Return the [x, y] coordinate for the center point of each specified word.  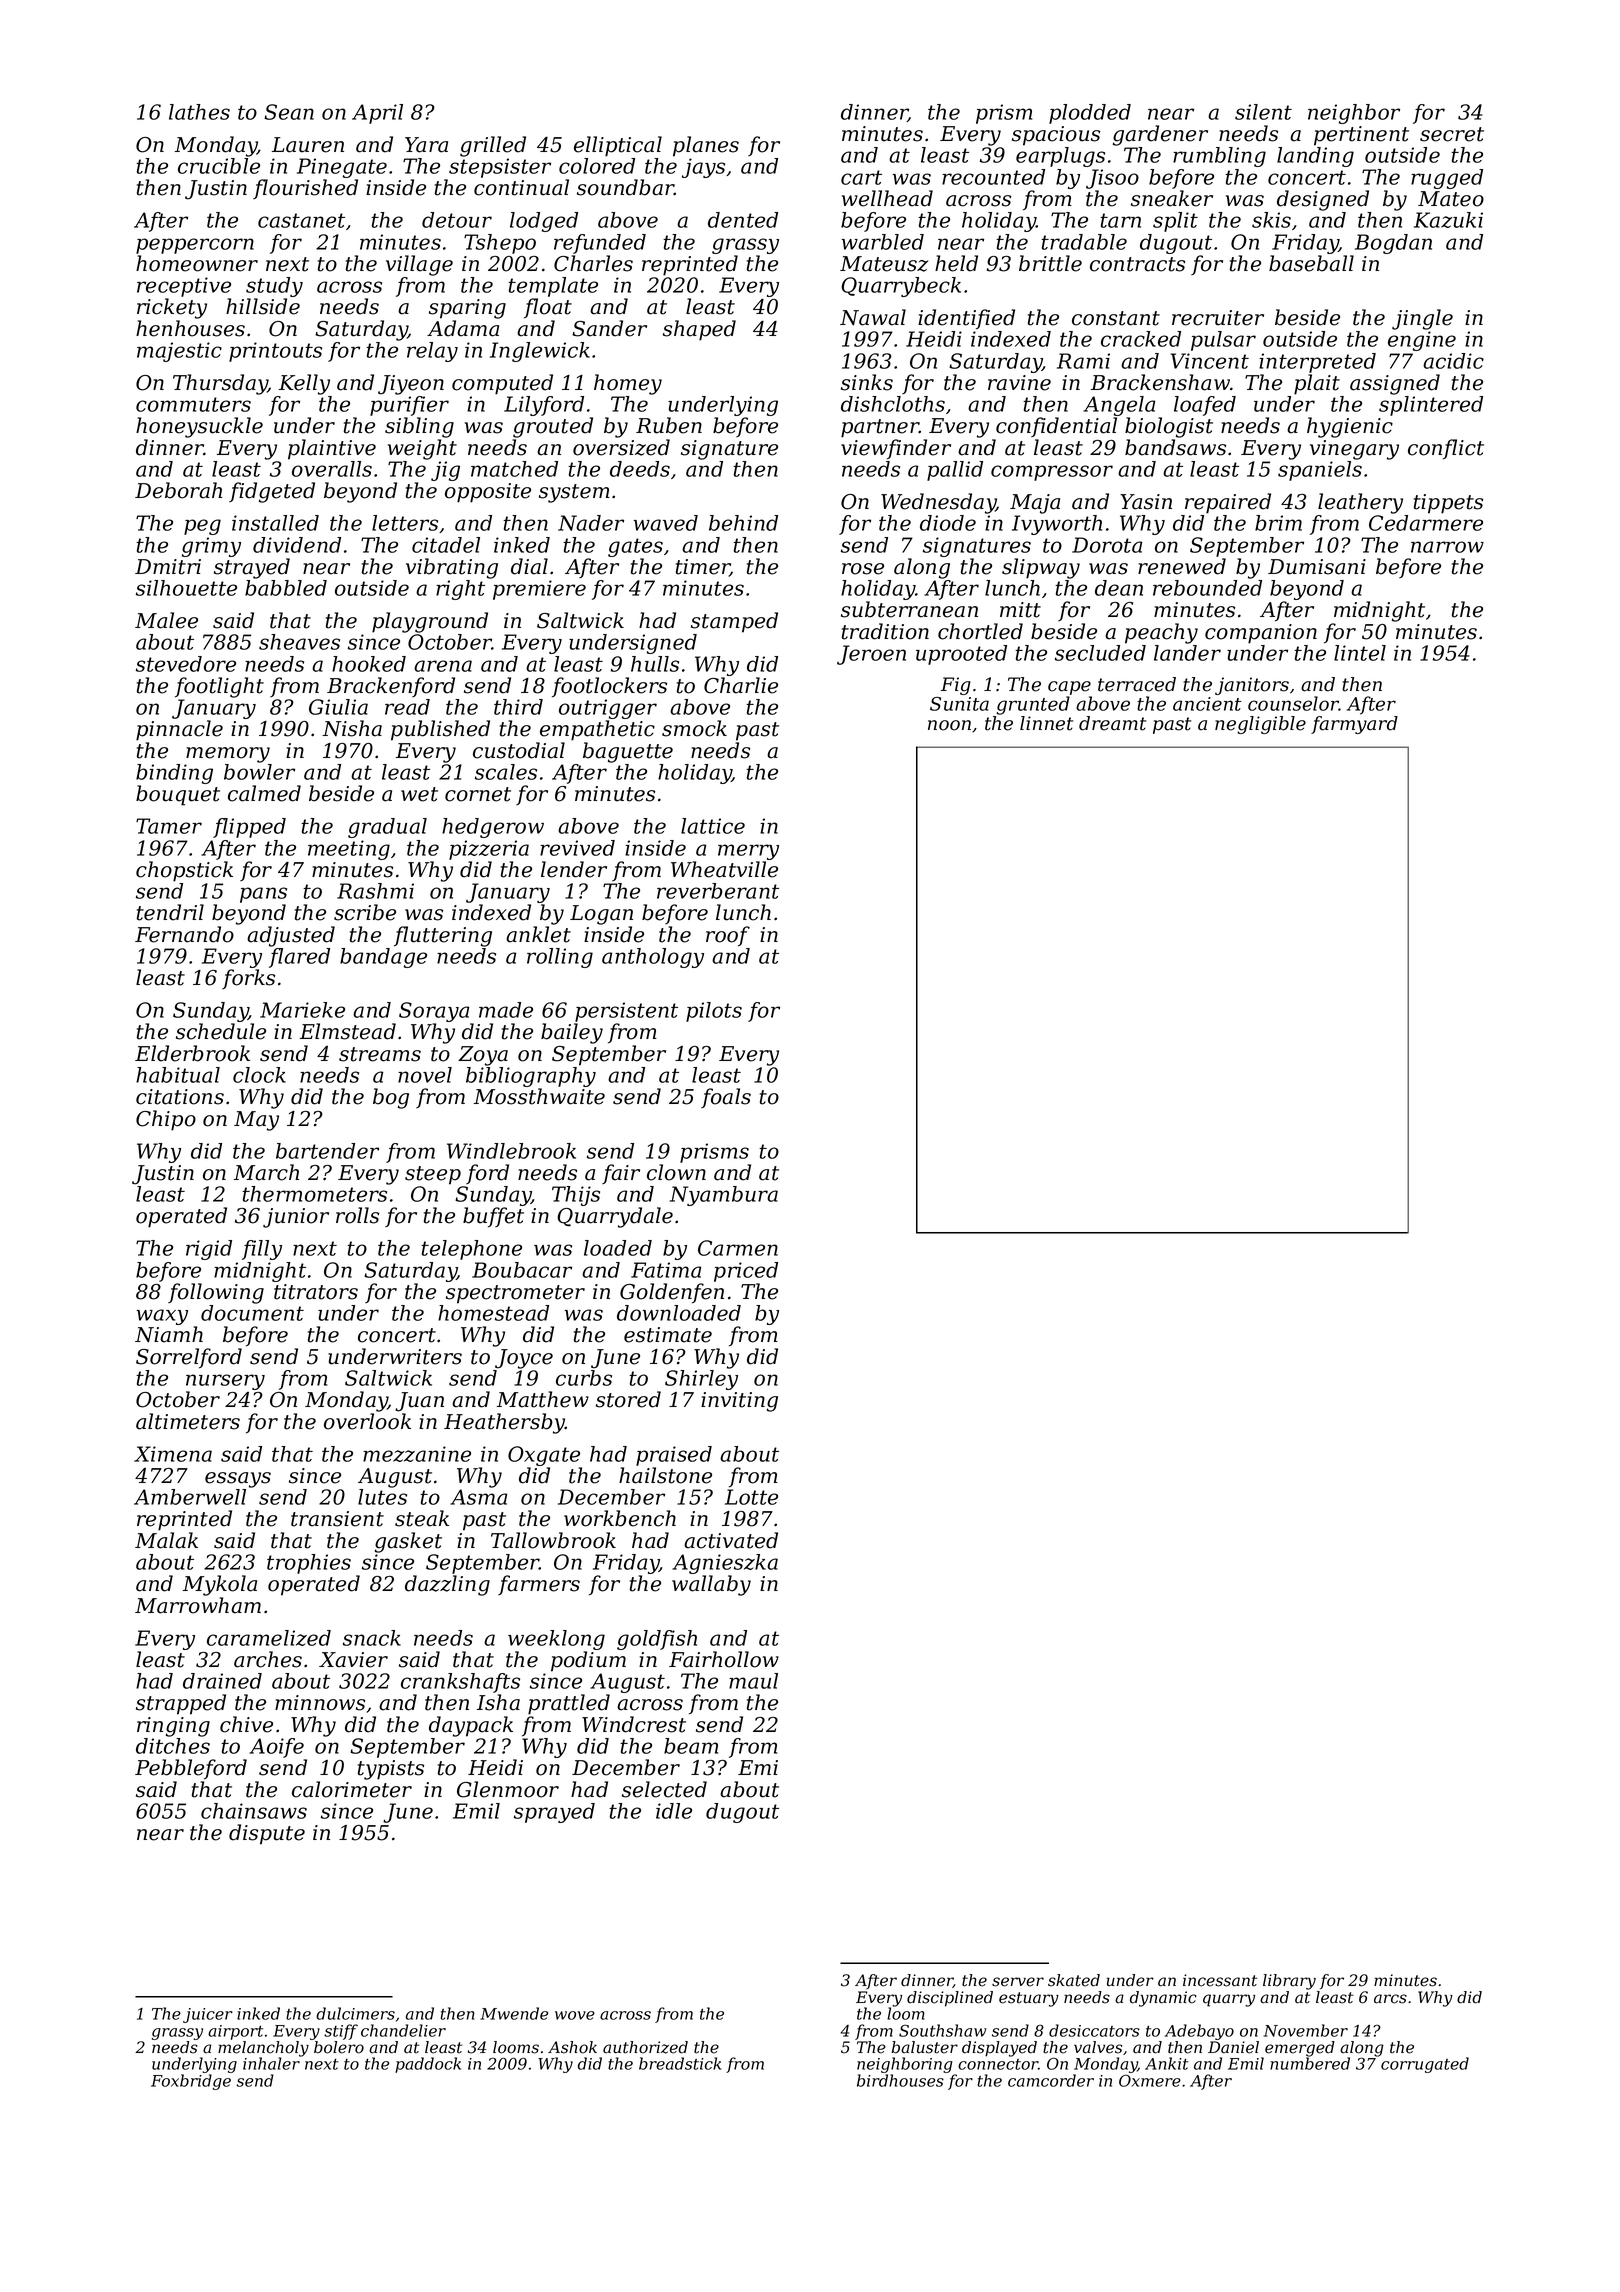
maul [753, 1681]
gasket [408, 1542]
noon [949, 725]
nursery [225, 1382]
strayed [252, 568]
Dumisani [1317, 567]
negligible [1260, 725]
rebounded [1207, 588]
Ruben [669, 425]
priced [746, 1272]
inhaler [271, 2063]
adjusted [291, 936]
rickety [172, 308]
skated [1074, 1980]
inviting [739, 1402]
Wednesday [938, 503]
